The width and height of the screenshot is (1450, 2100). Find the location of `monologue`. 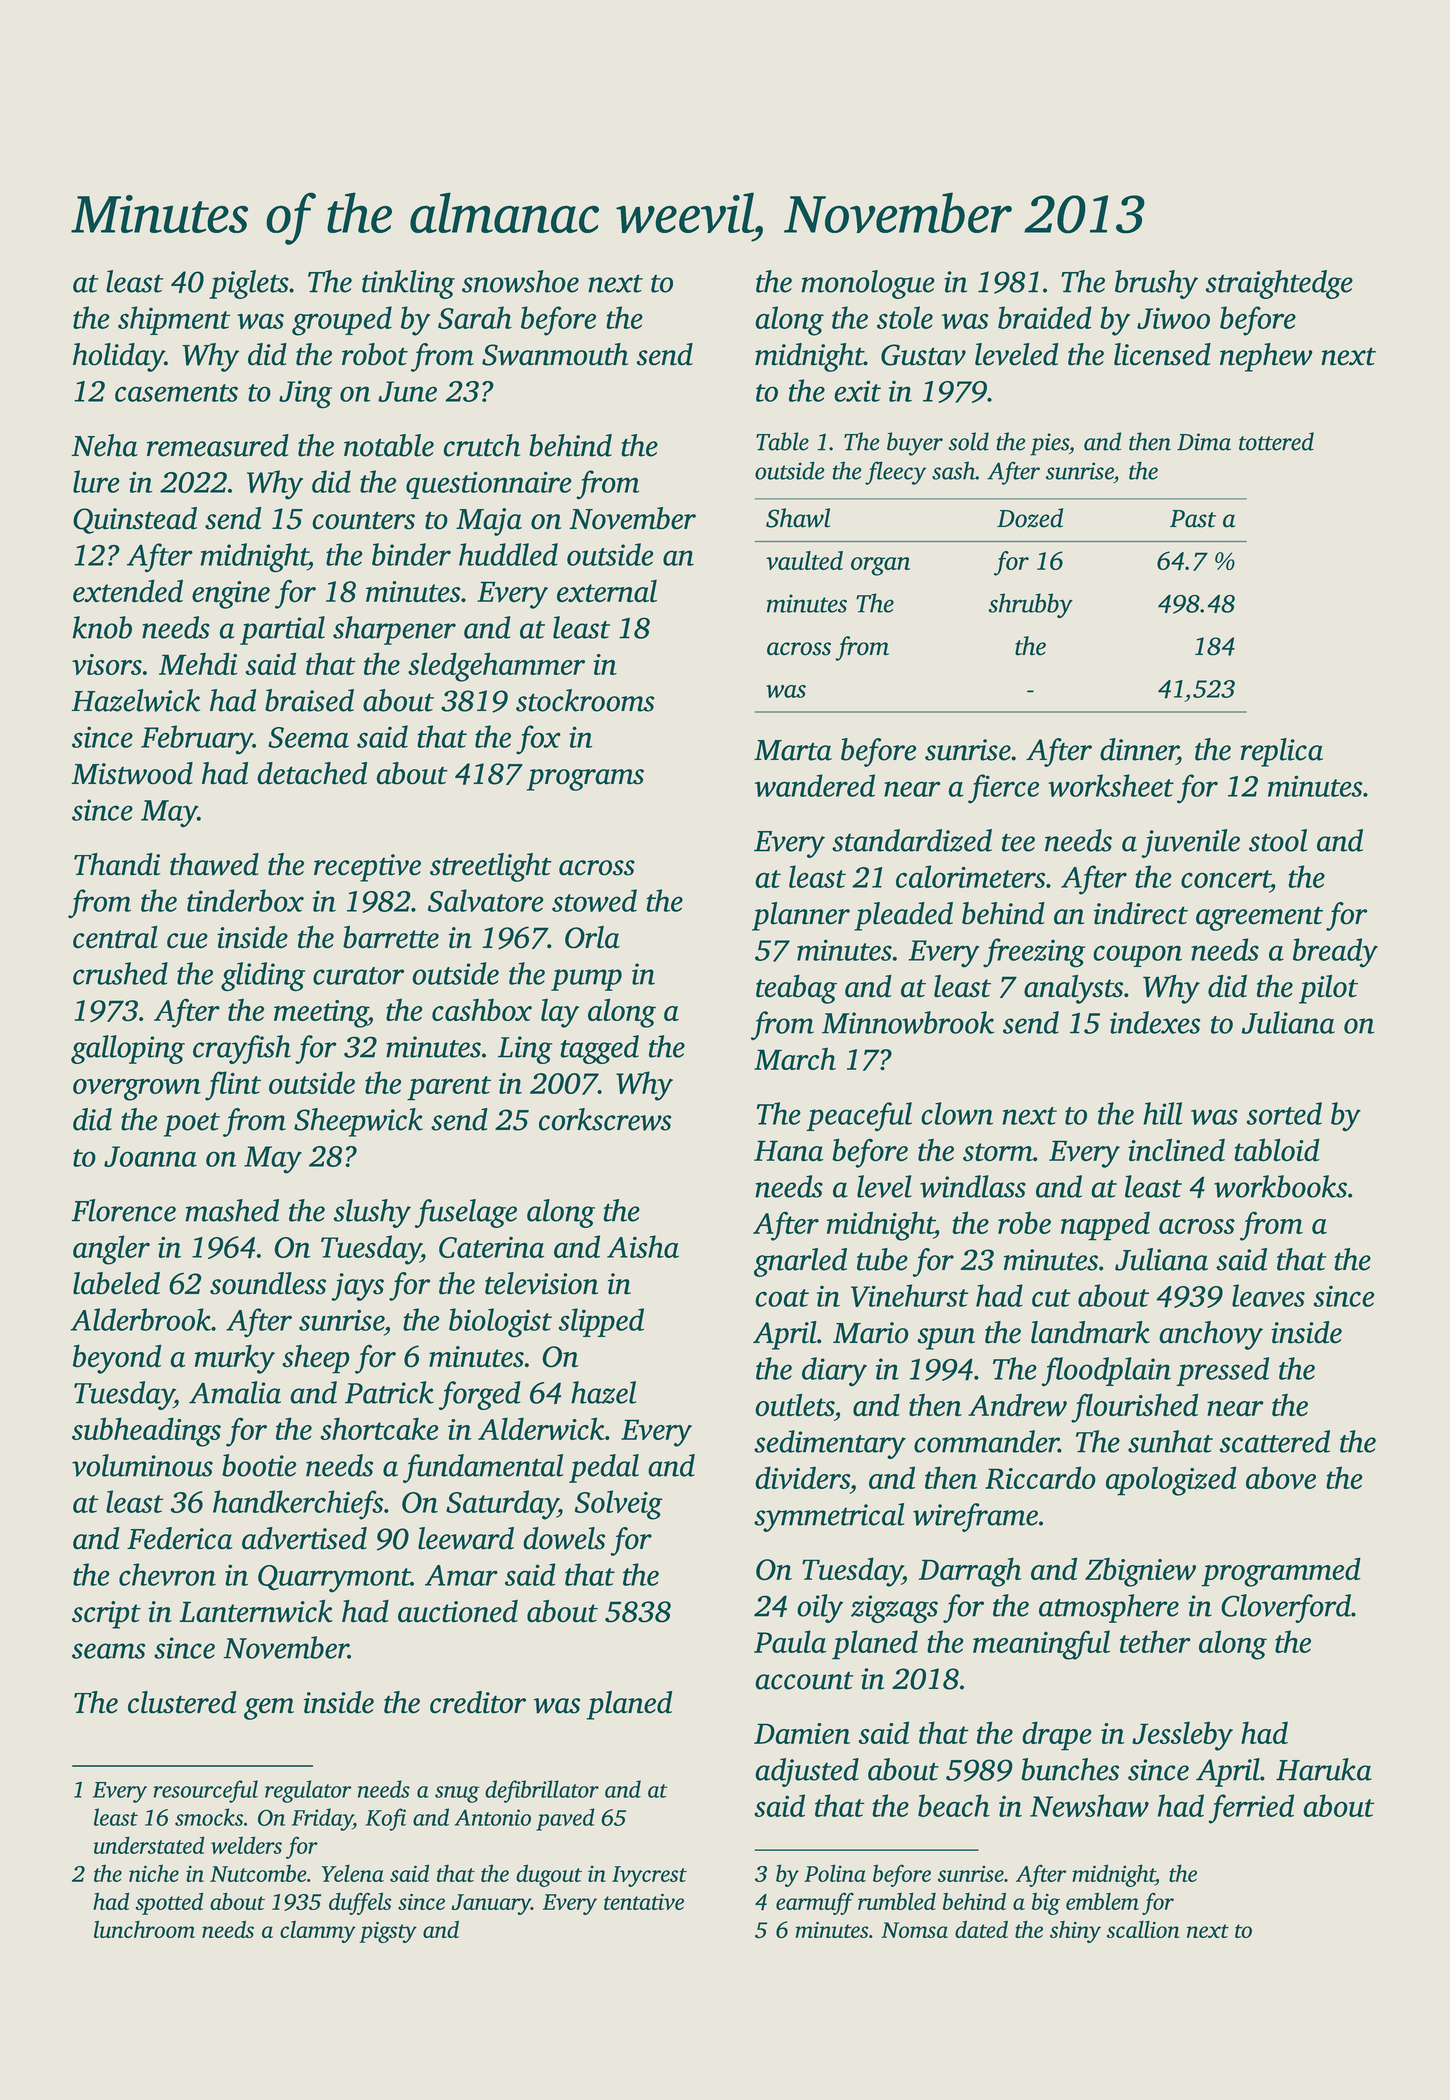

monologue is located at coordinates (868, 284).
